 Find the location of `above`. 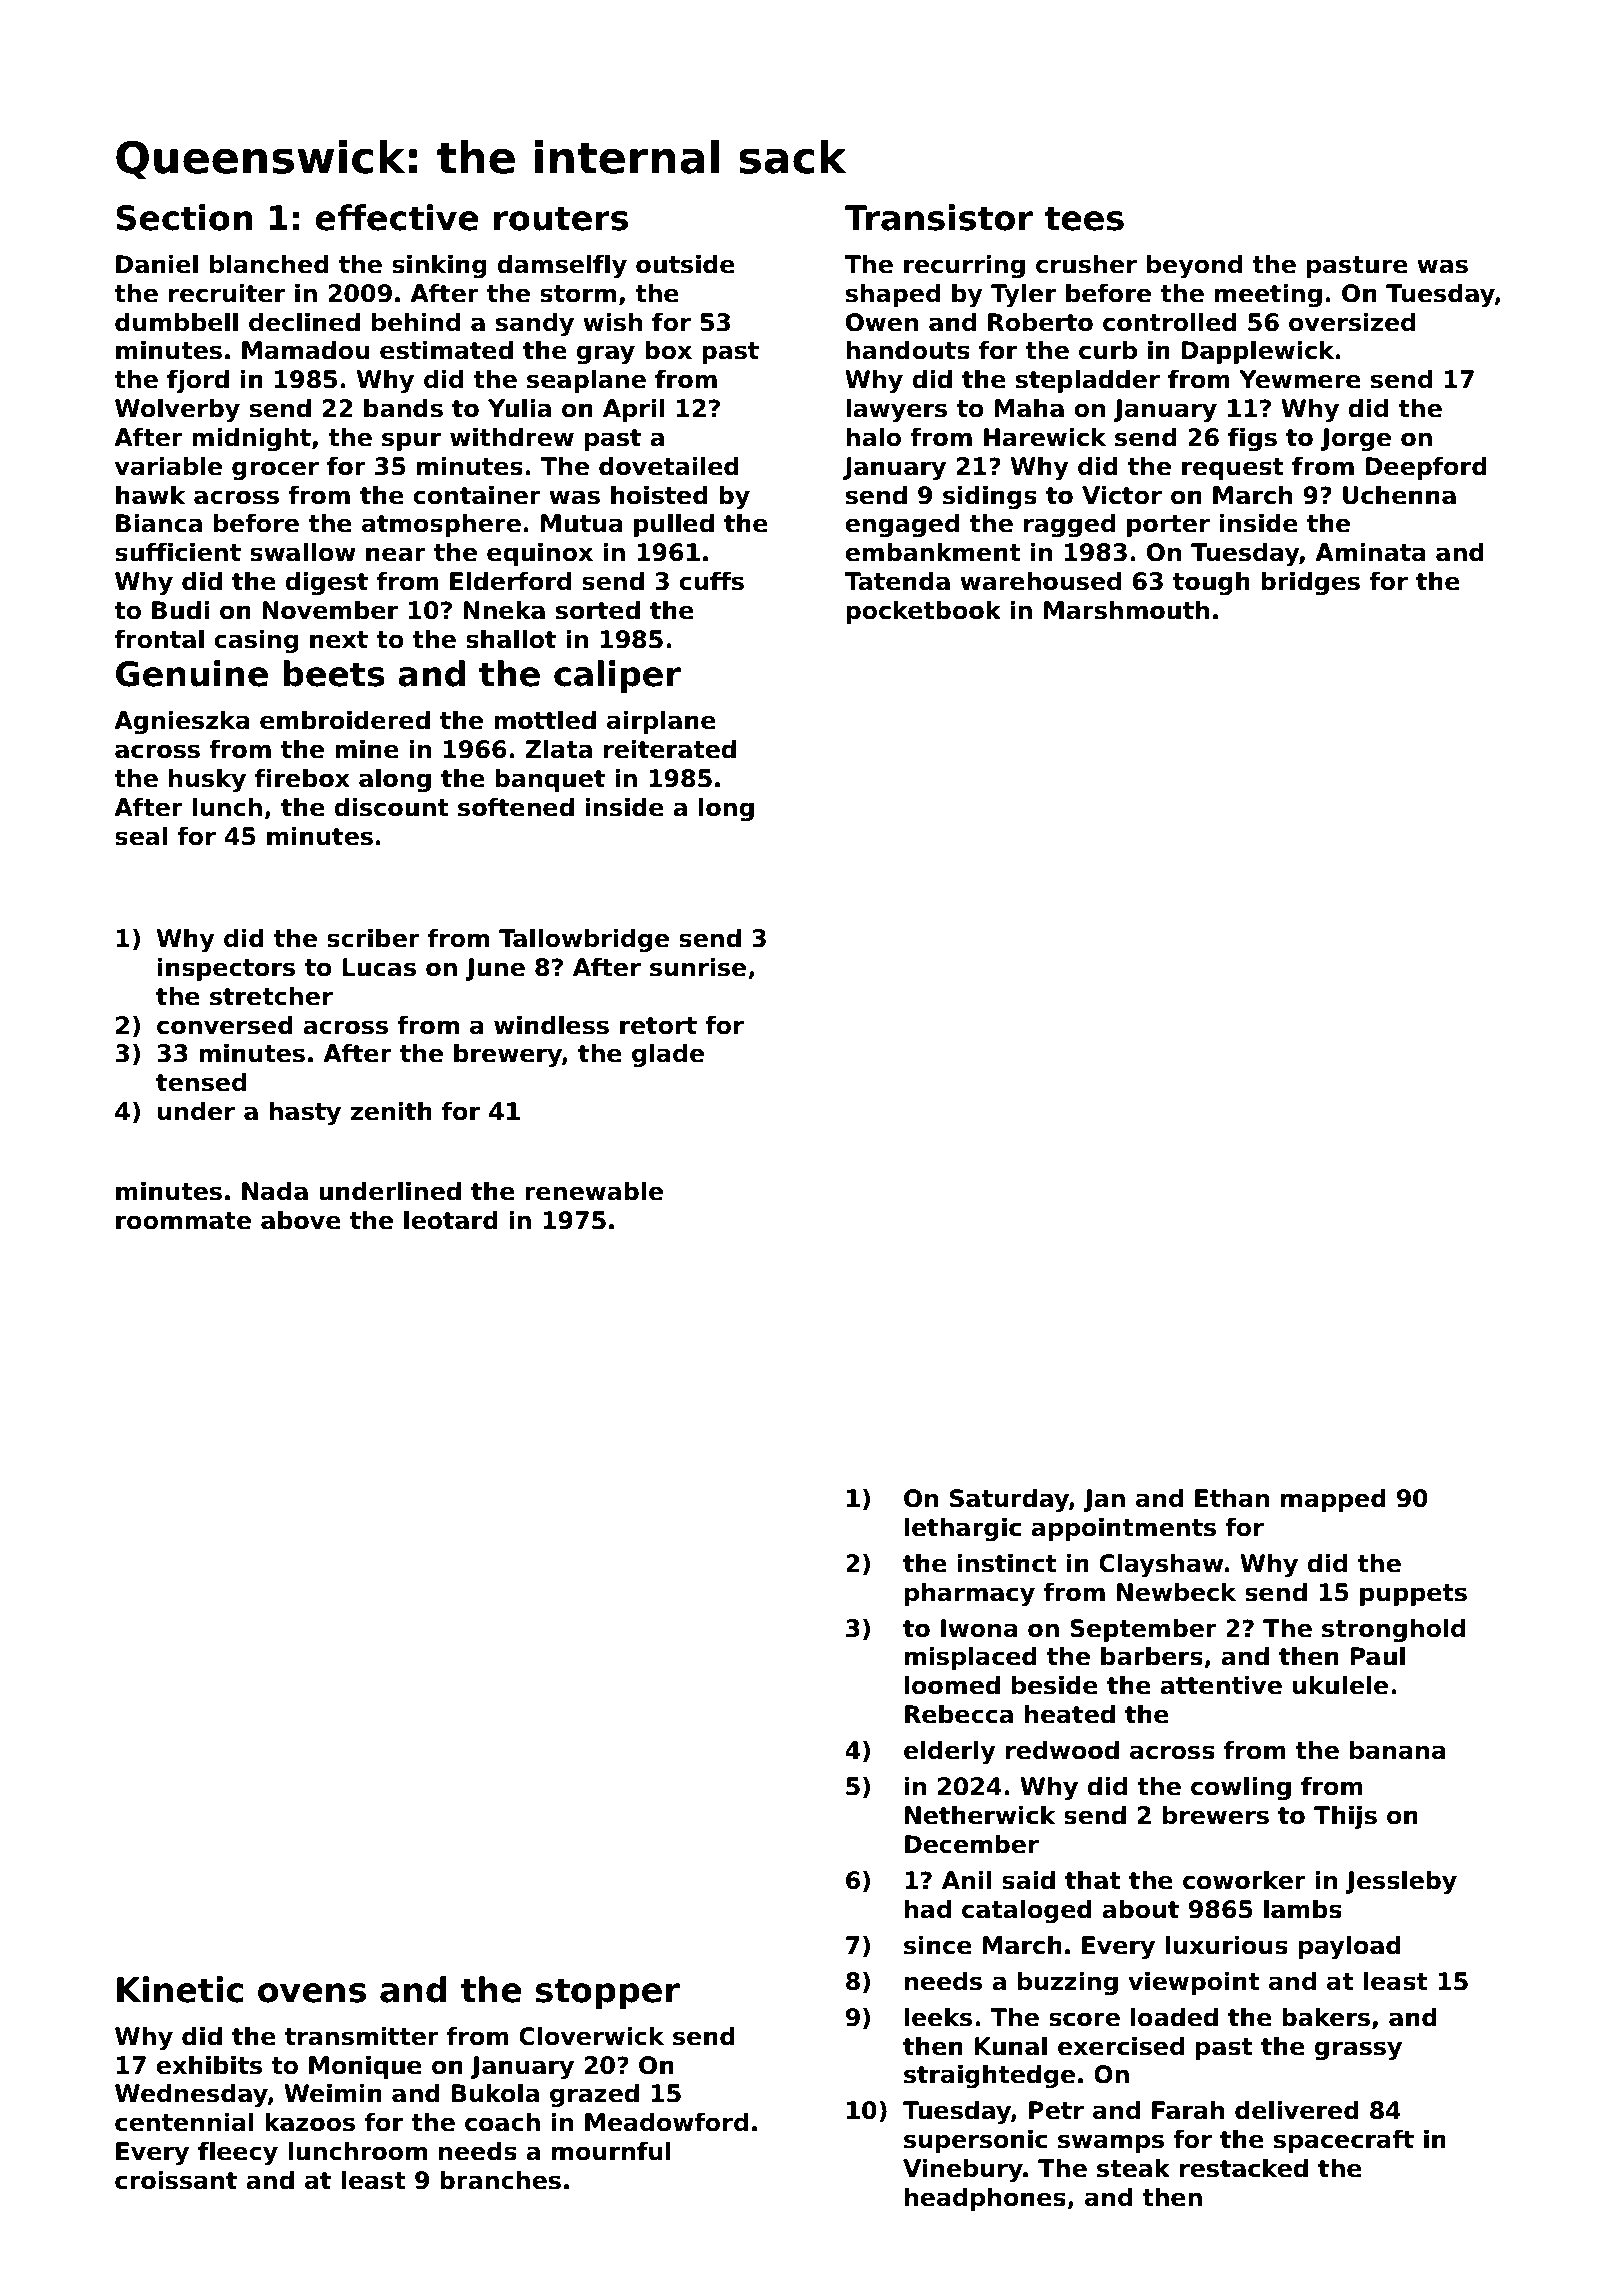

above is located at coordinates (301, 1220).
